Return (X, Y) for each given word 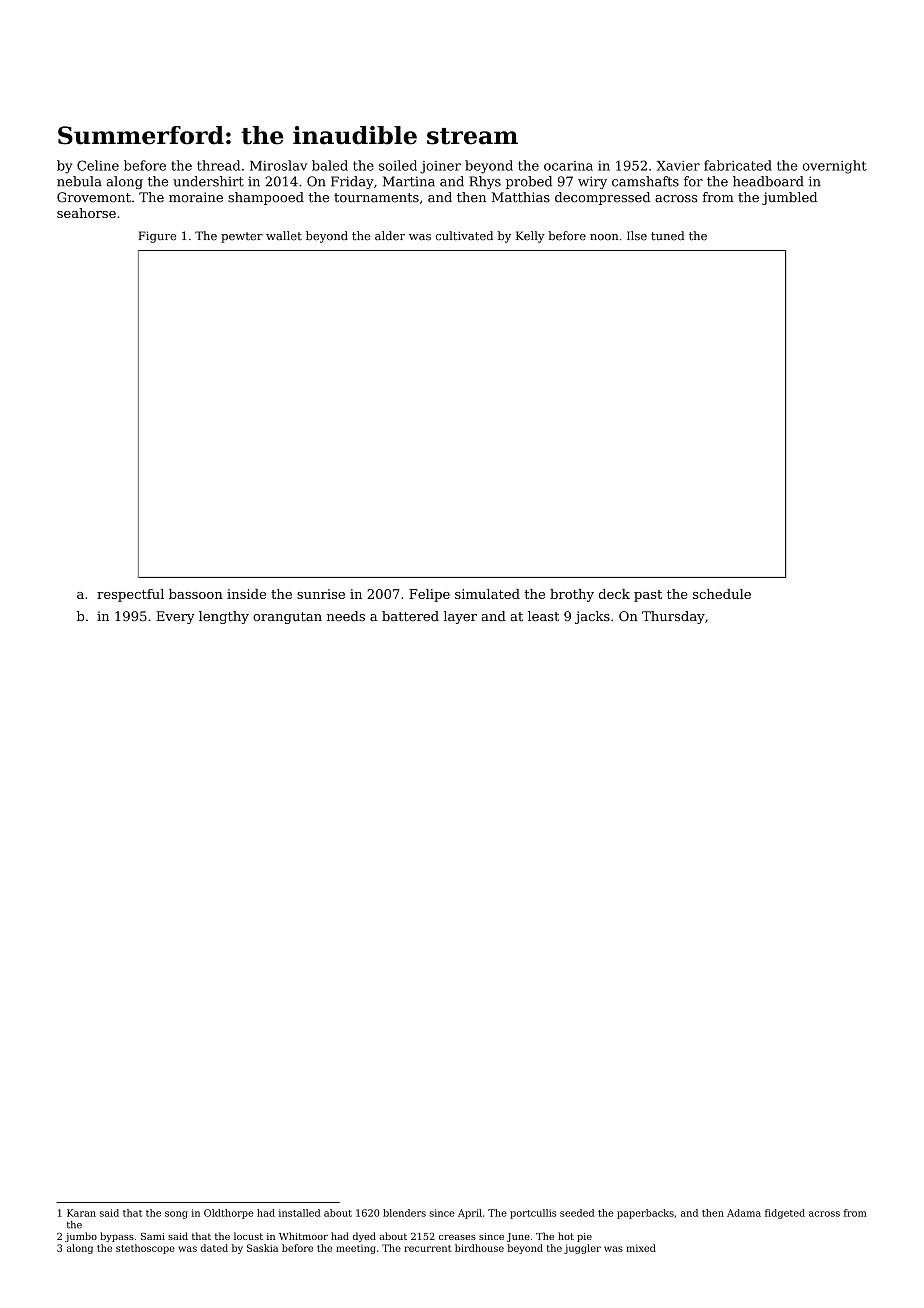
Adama (744, 1213)
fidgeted (785, 1214)
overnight (835, 167)
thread (218, 165)
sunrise (321, 594)
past (648, 596)
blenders (404, 1213)
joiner (440, 167)
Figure (157, 237)
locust (248, 1236)
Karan (81, 1213)
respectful (130, 595)
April (470, 1214)
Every (175, 617)
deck (614, 594)
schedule (722, 594)
